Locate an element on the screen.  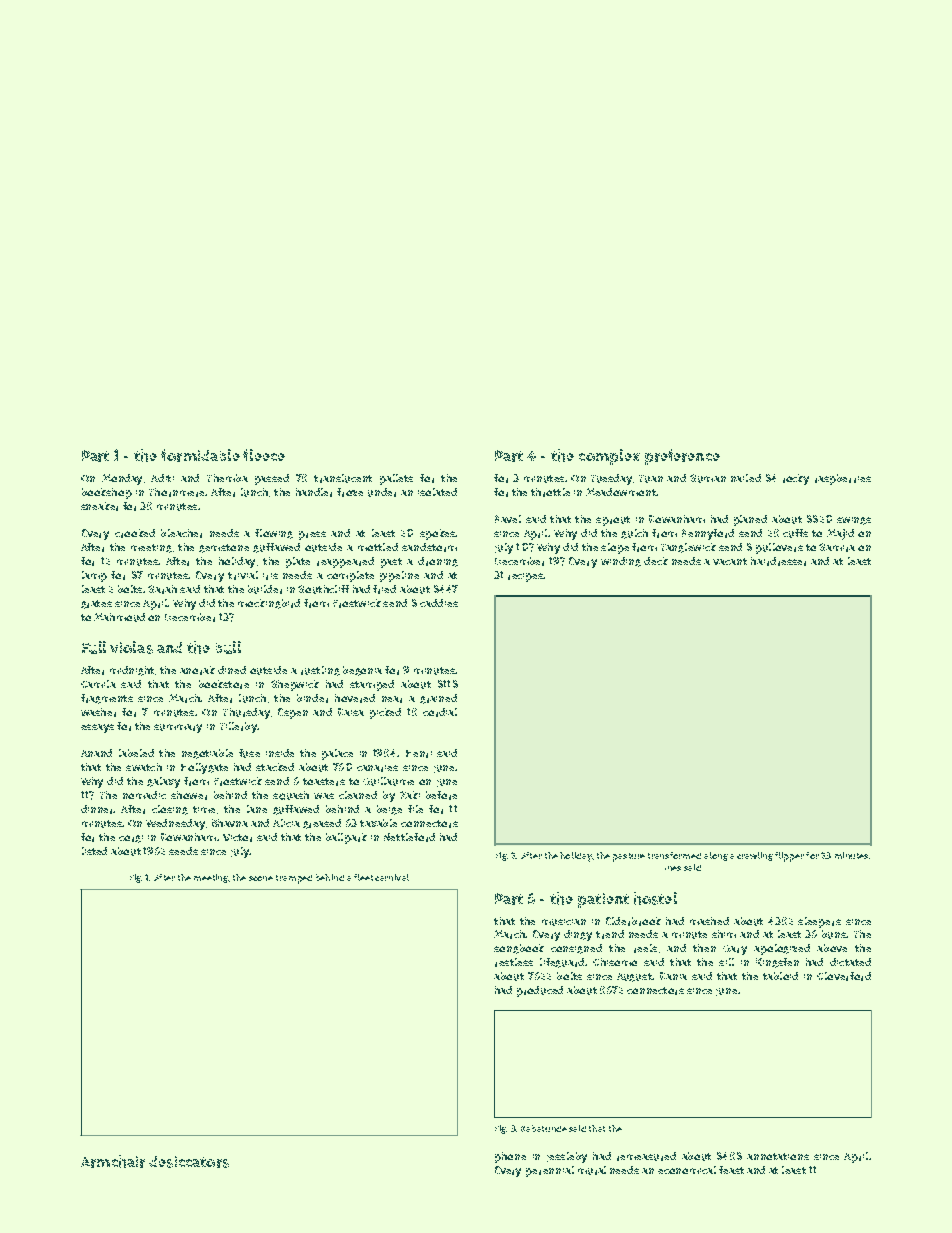
Nettleford is located at coordinates (409, 837).
